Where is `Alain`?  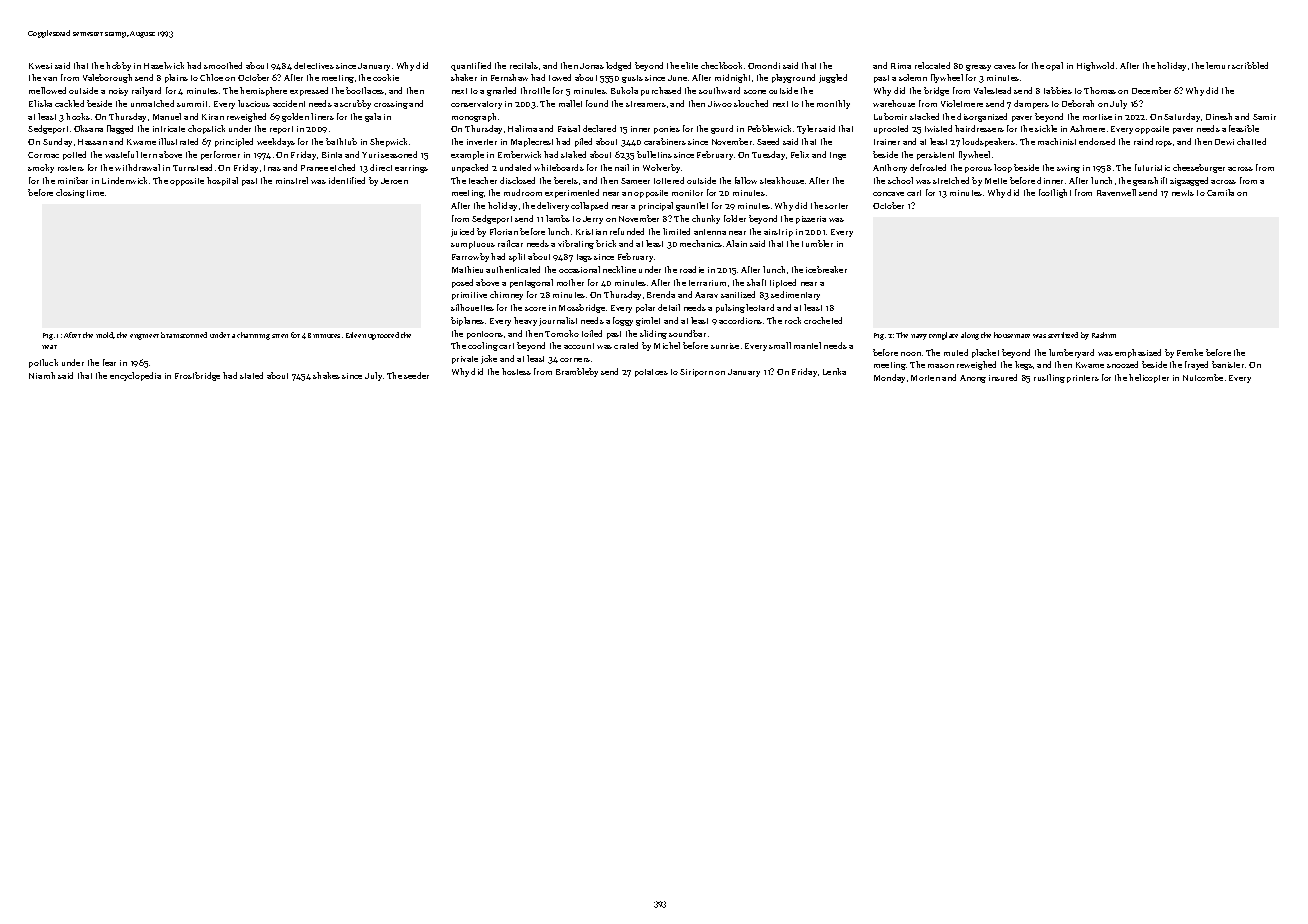
Alain is located at coordinates (736, 243).
